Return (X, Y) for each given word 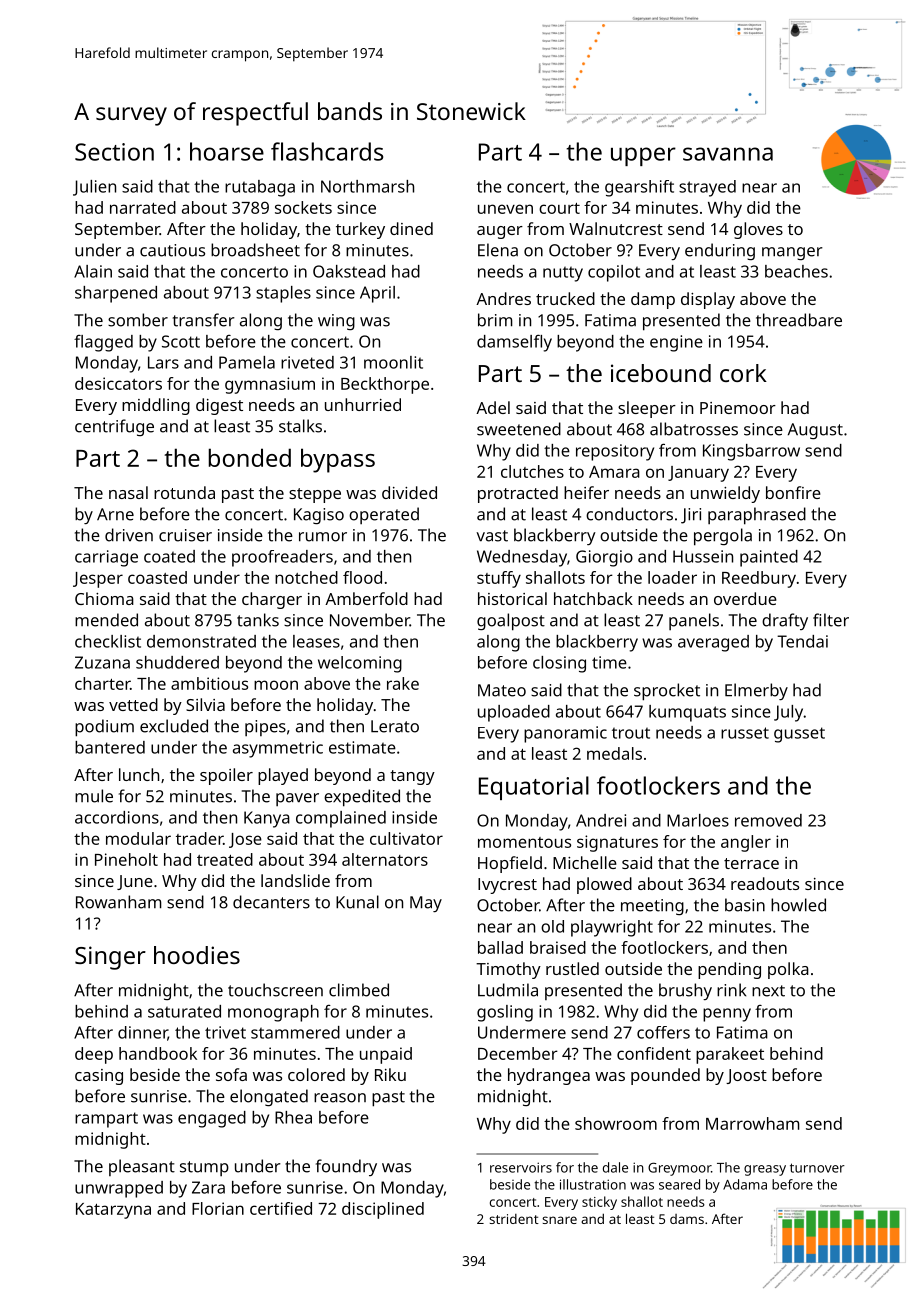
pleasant (142, 1167)
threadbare (799, 320)
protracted (518, 494)
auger (500, 232)
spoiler (226, 776)
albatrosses (694, 429)
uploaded (514, 713)
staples (283, 294)
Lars (163, 362)
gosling (505, 1013)
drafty (785, 621)
